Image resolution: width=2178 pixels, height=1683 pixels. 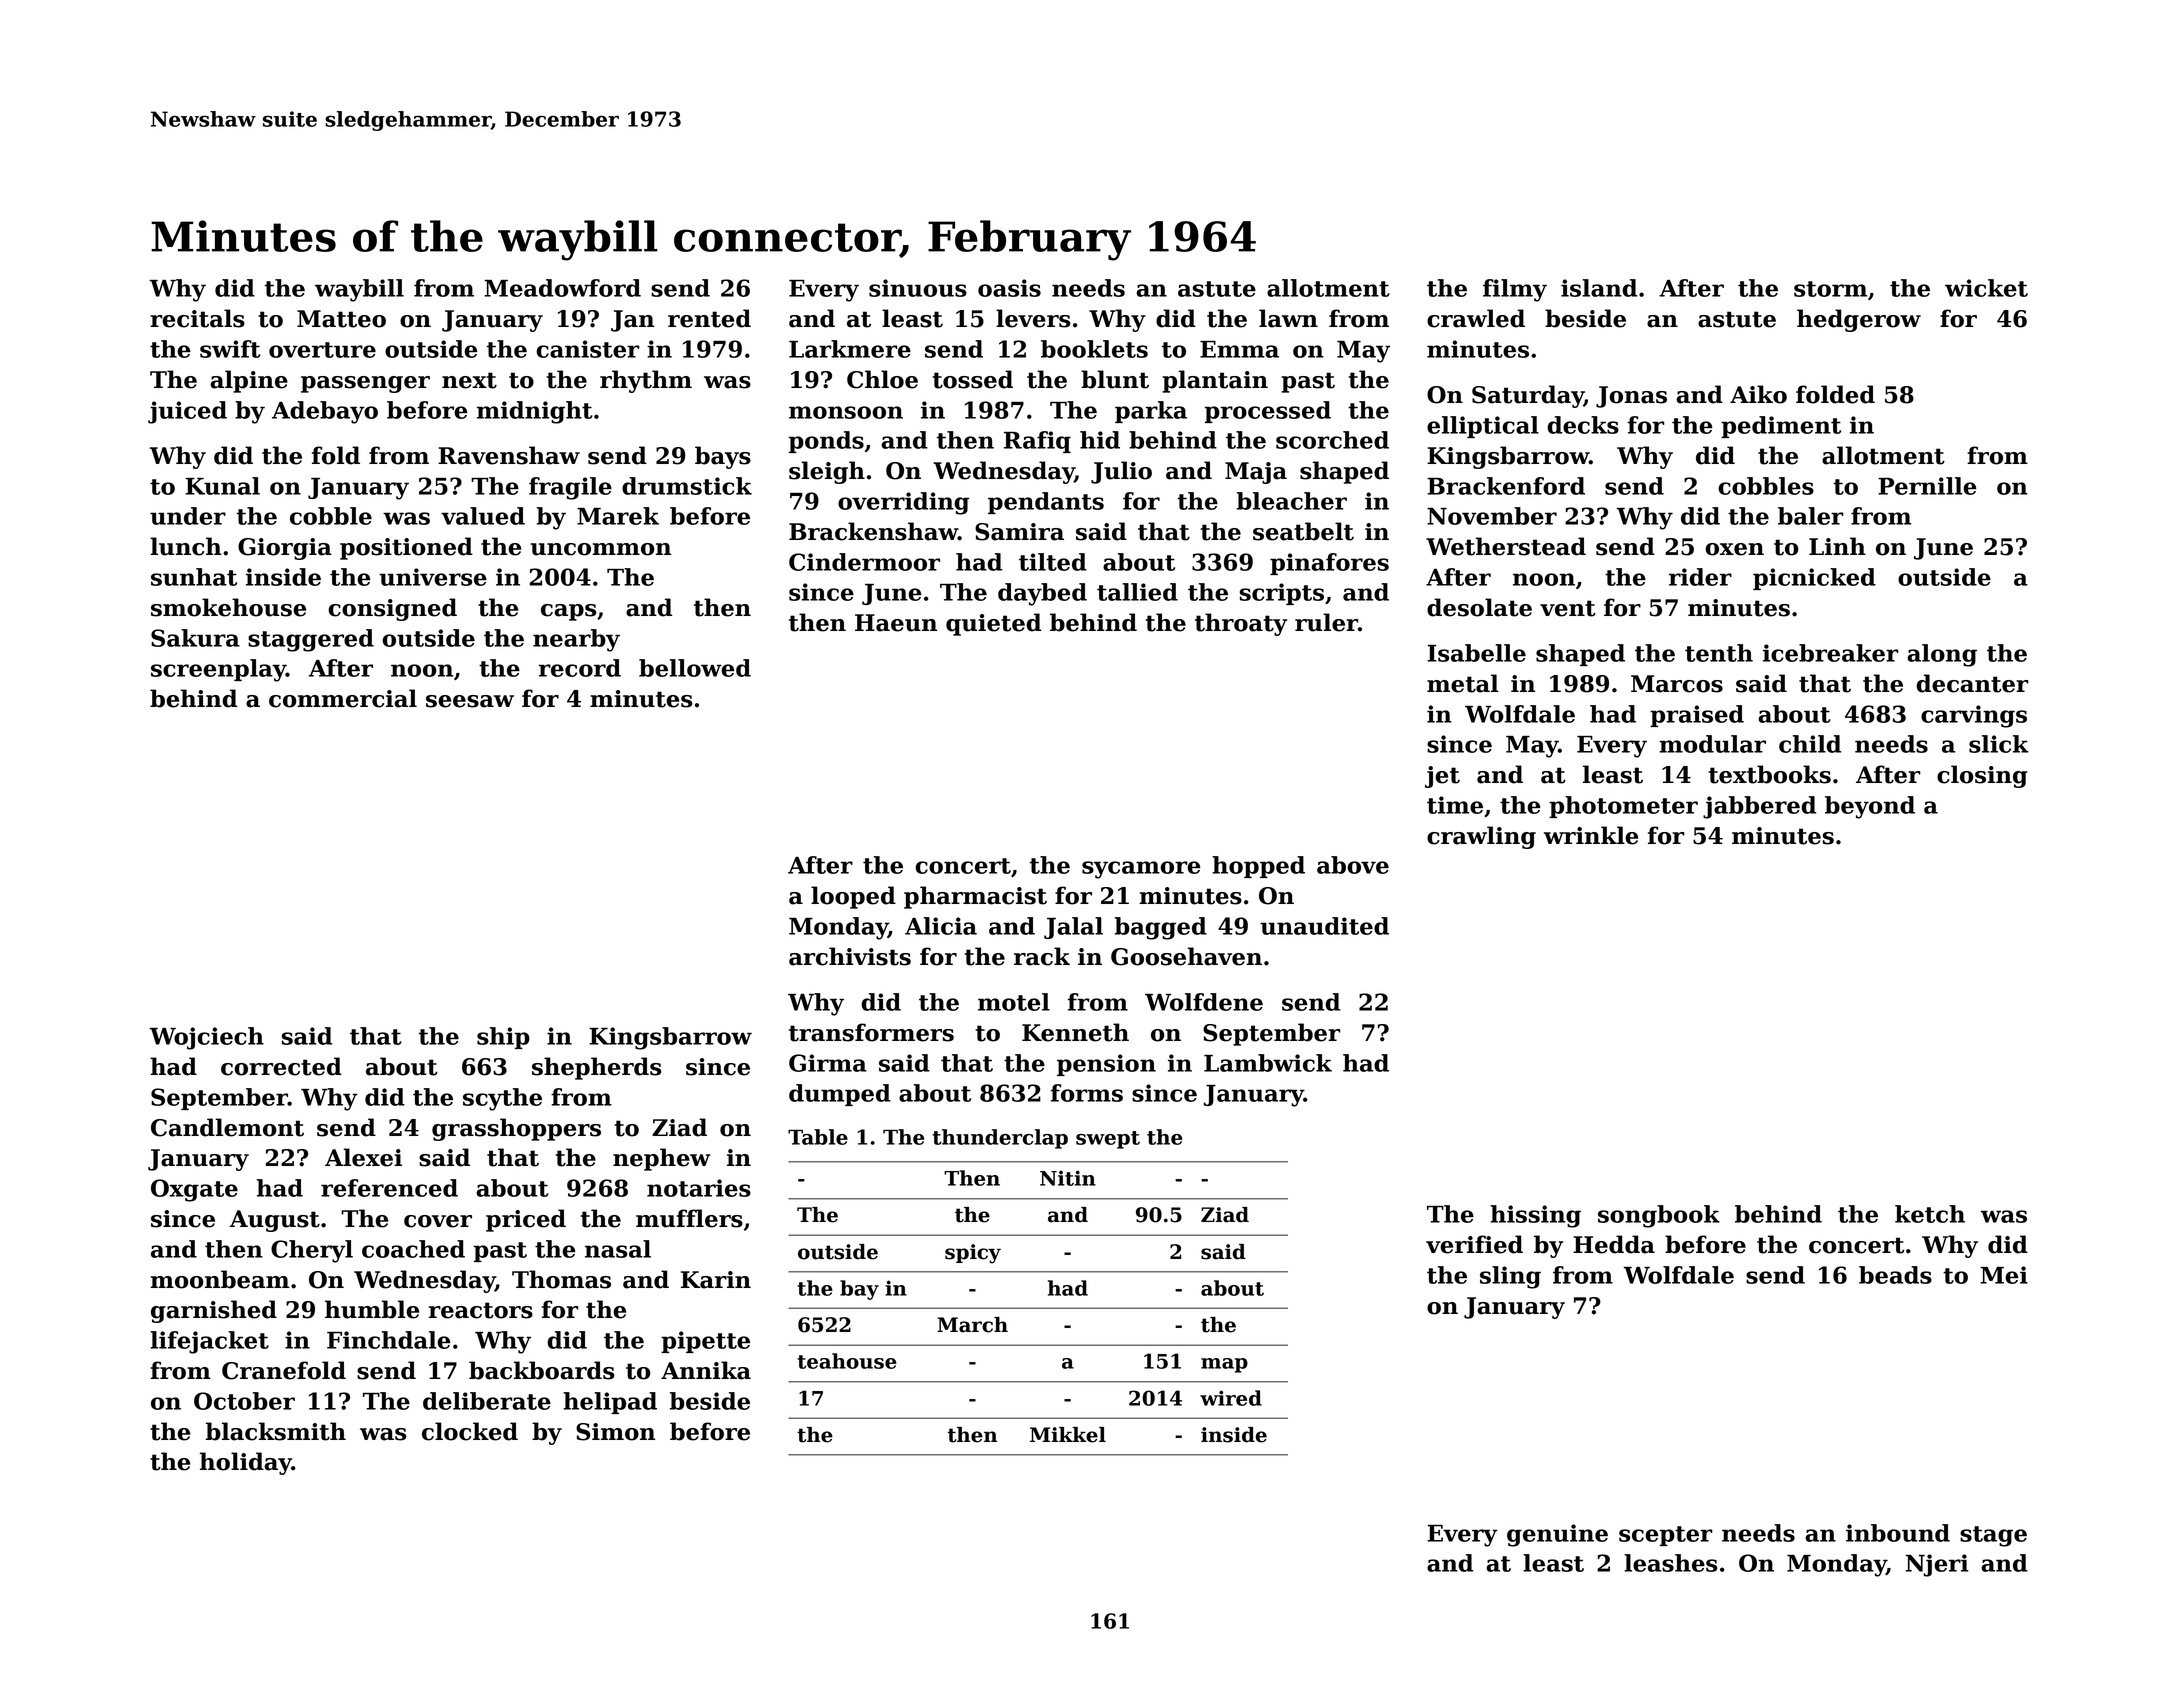 What do you see at coordinates (197, 318) in the screenshot?
I see `recitals` at bounding box center [197, 318].
